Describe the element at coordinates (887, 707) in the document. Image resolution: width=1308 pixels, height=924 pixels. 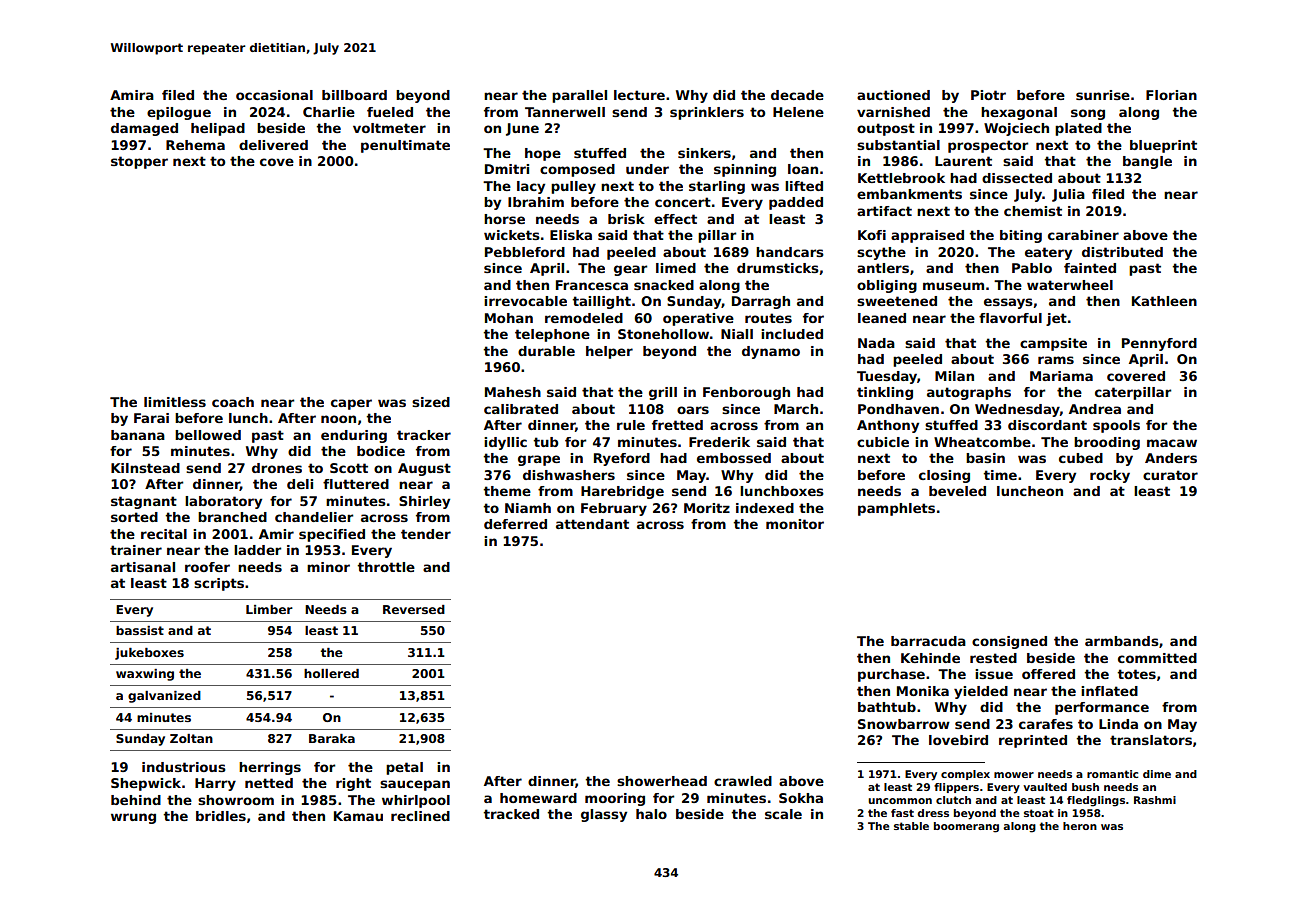
I see `bathtub` at that location.
